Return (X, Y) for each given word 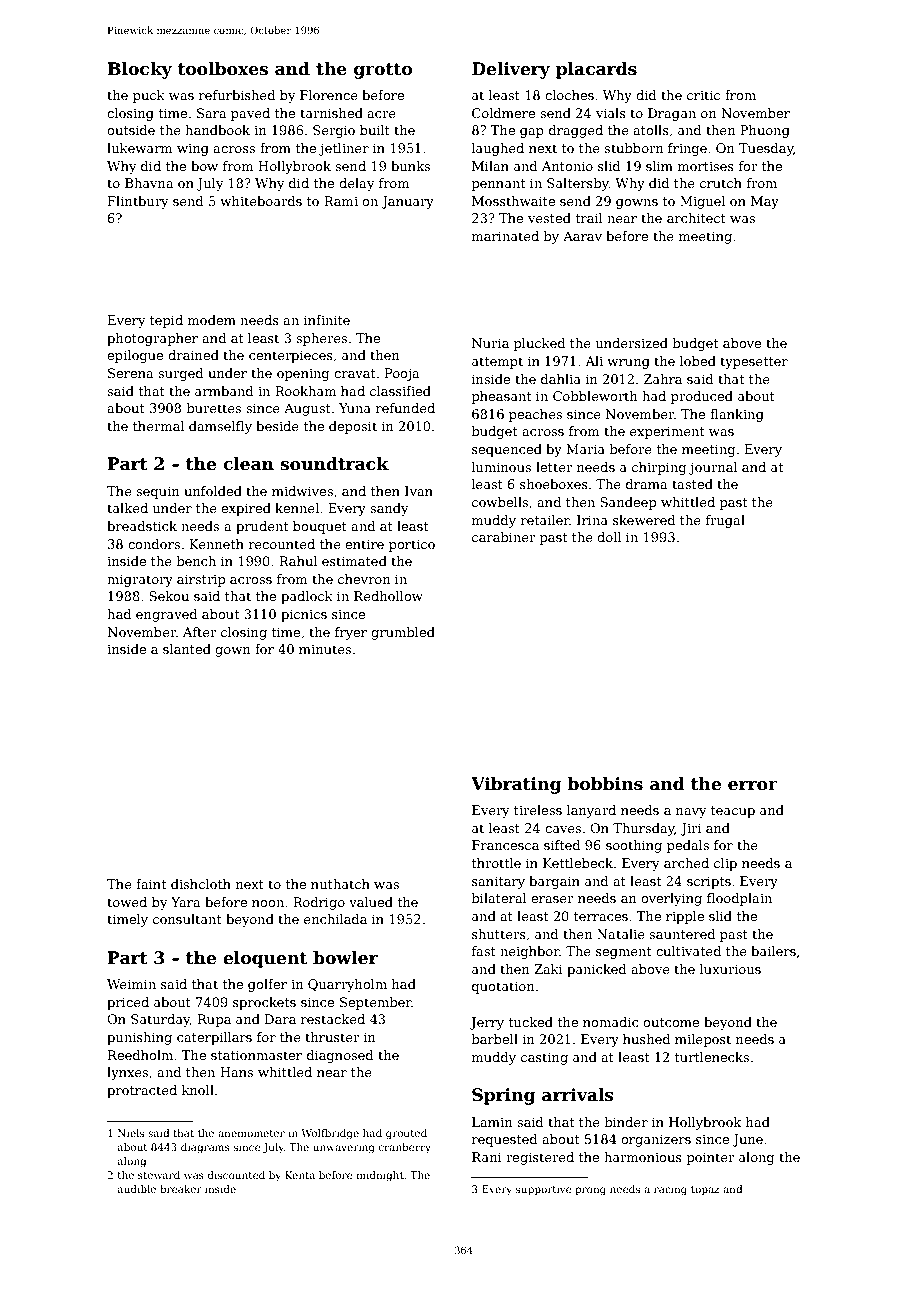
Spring (504, 1096)
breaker (181, 1189)
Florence (329, 95)
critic (703, 95)
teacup (733, 812)
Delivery (511, 70)
